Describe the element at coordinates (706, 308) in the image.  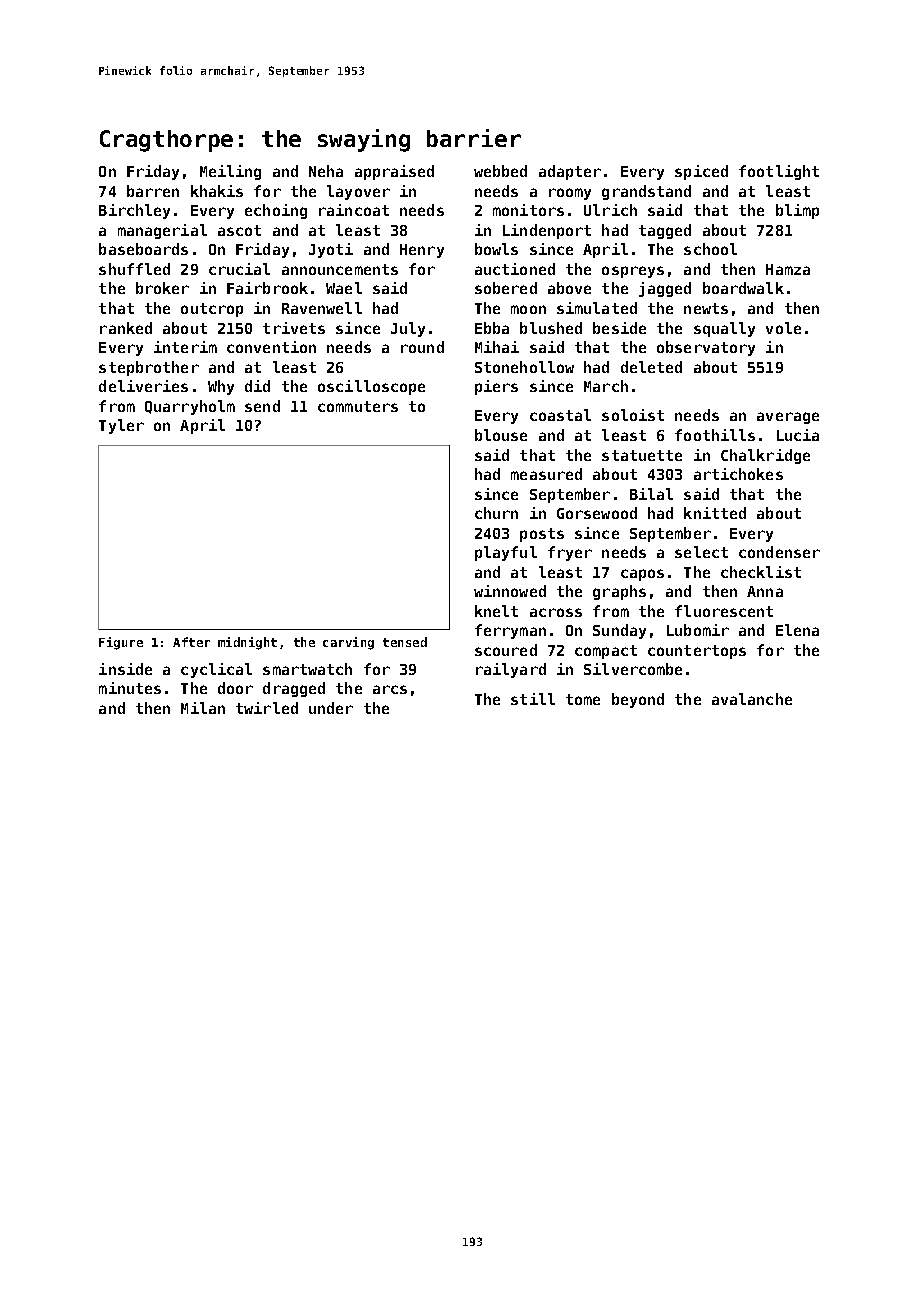
I see `newts` at that location.
